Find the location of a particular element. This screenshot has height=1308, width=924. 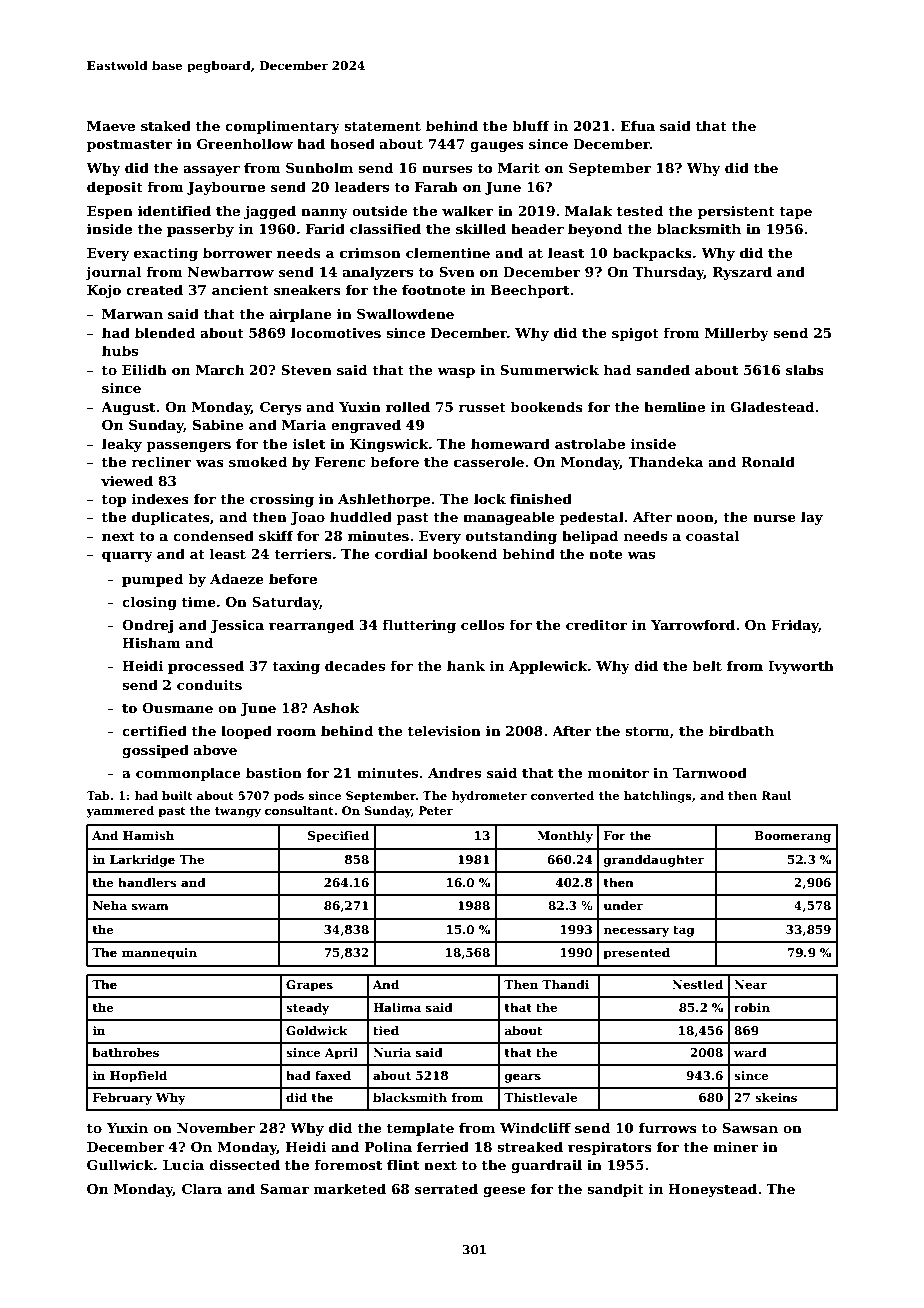

Monthly is located at coordinates (565, 837).
